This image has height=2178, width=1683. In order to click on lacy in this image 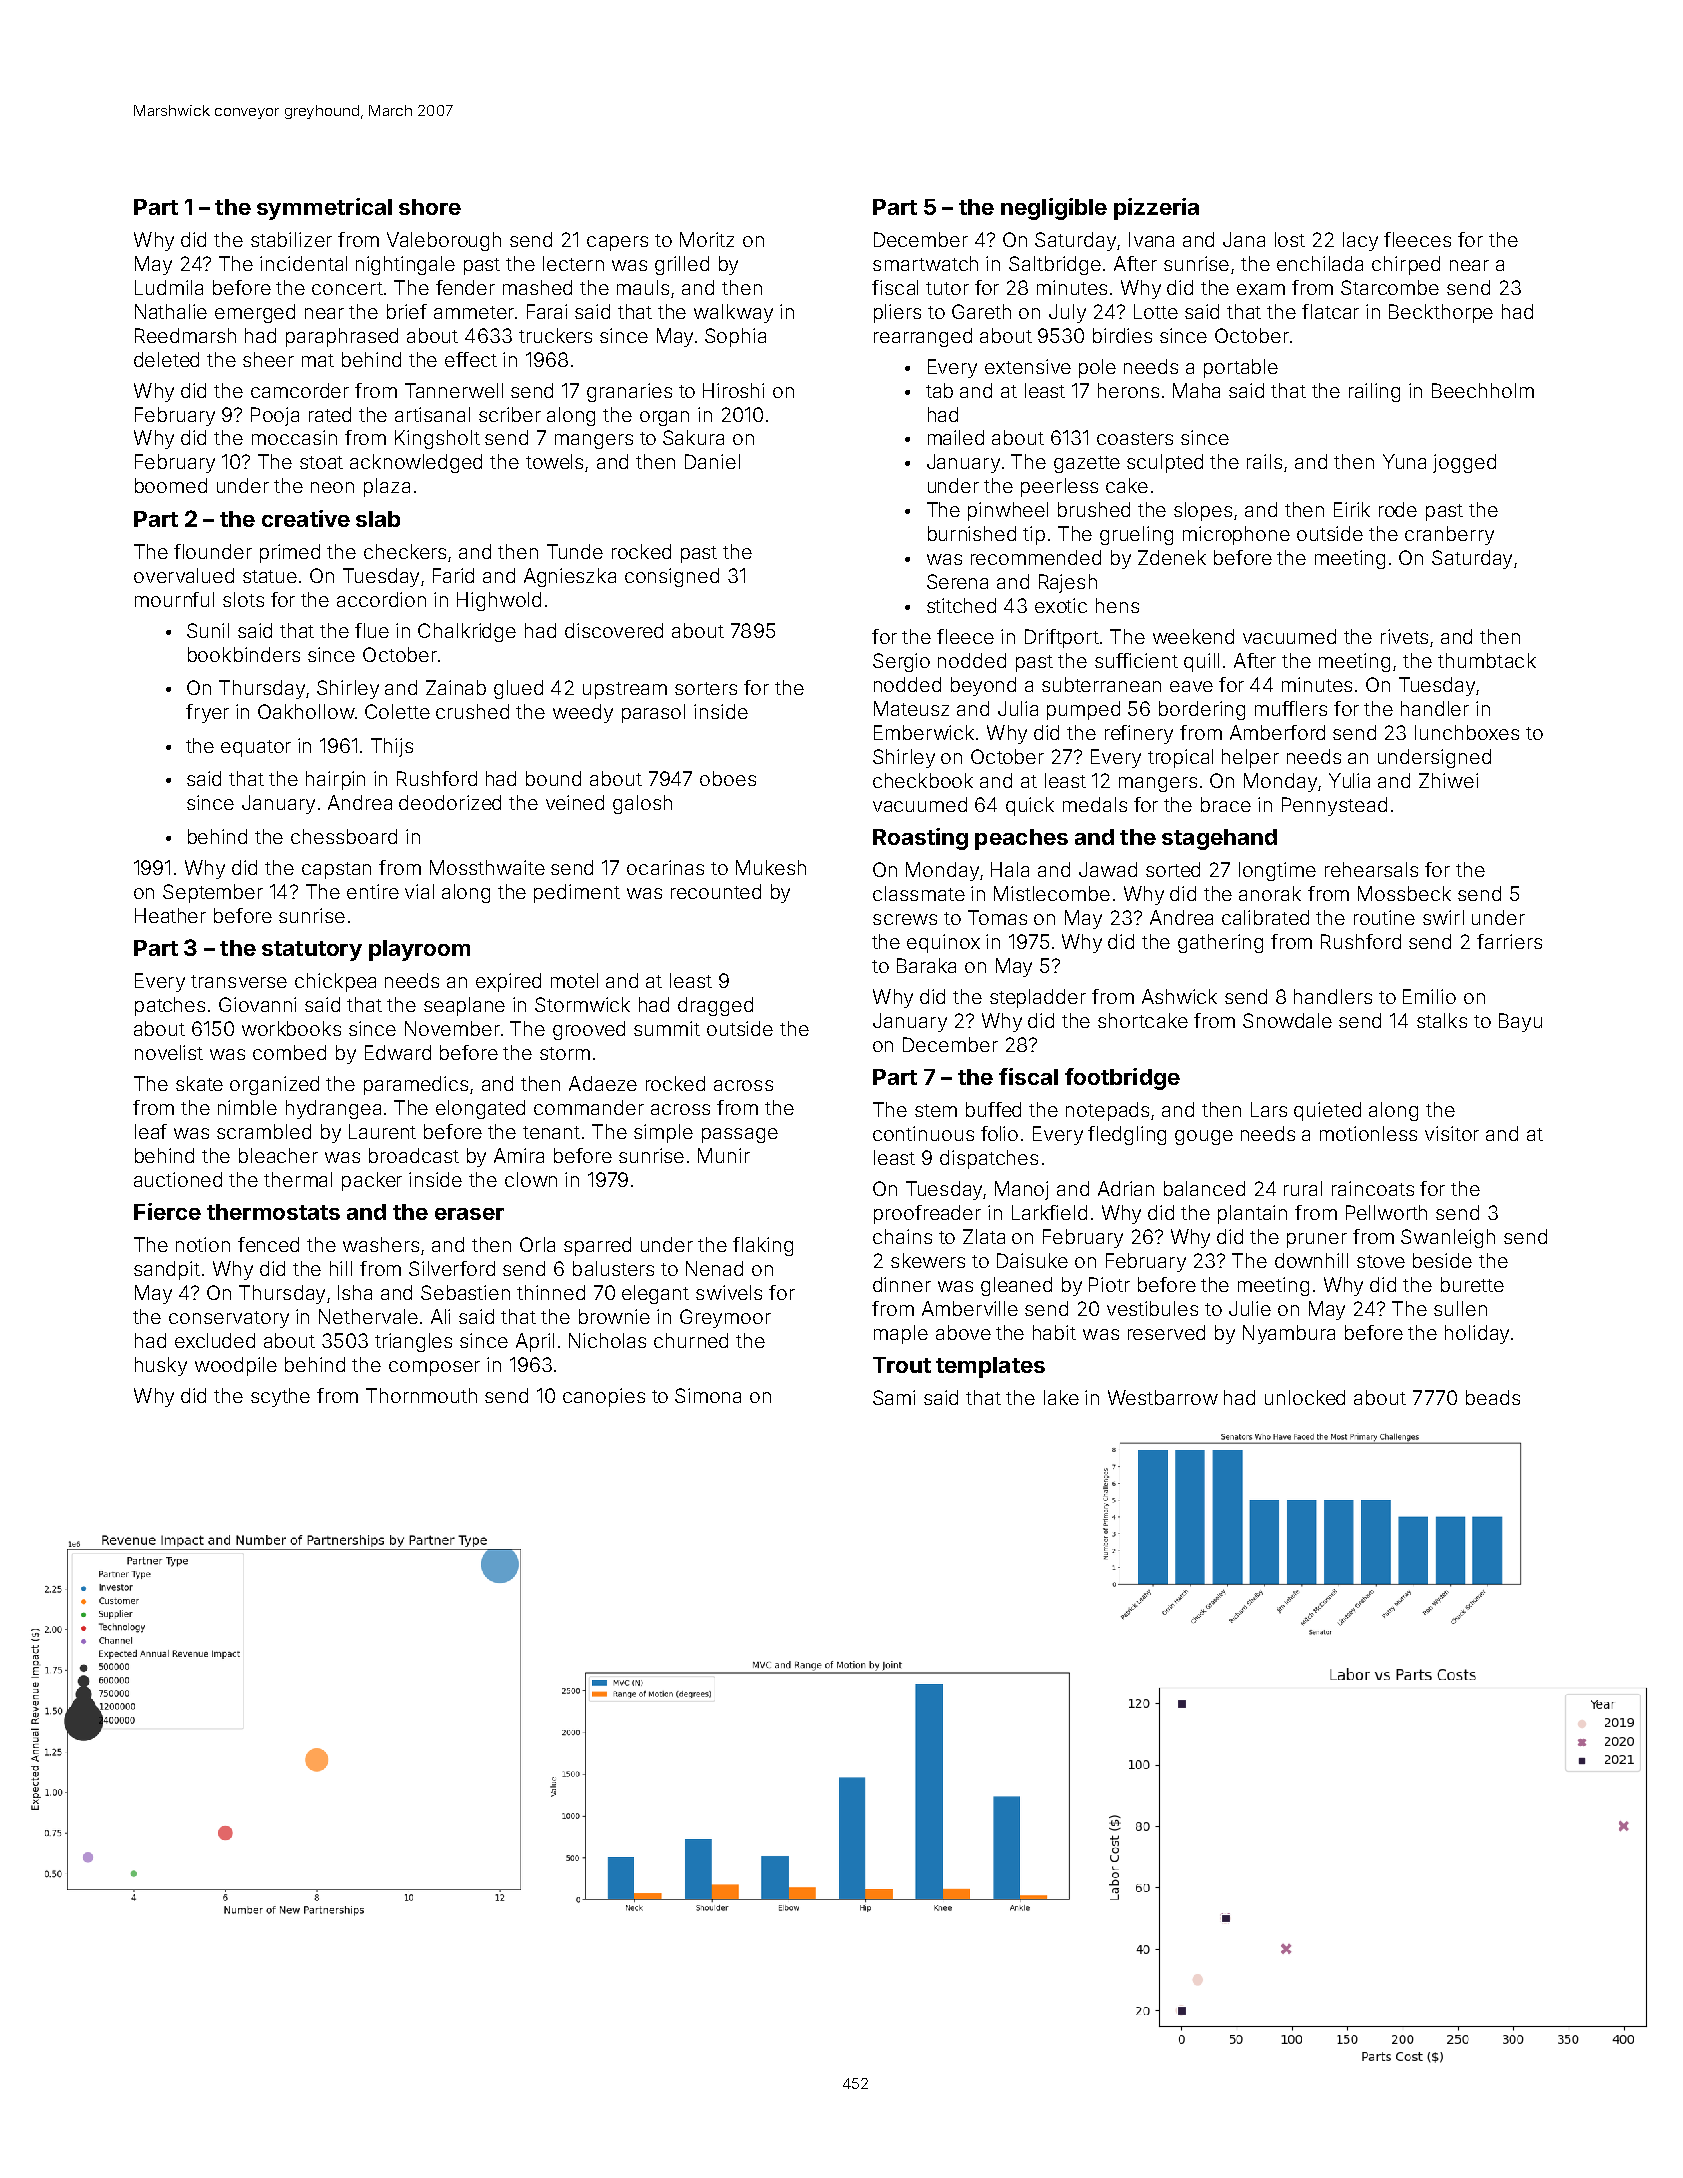, I will do `click(1360, 241)`.
